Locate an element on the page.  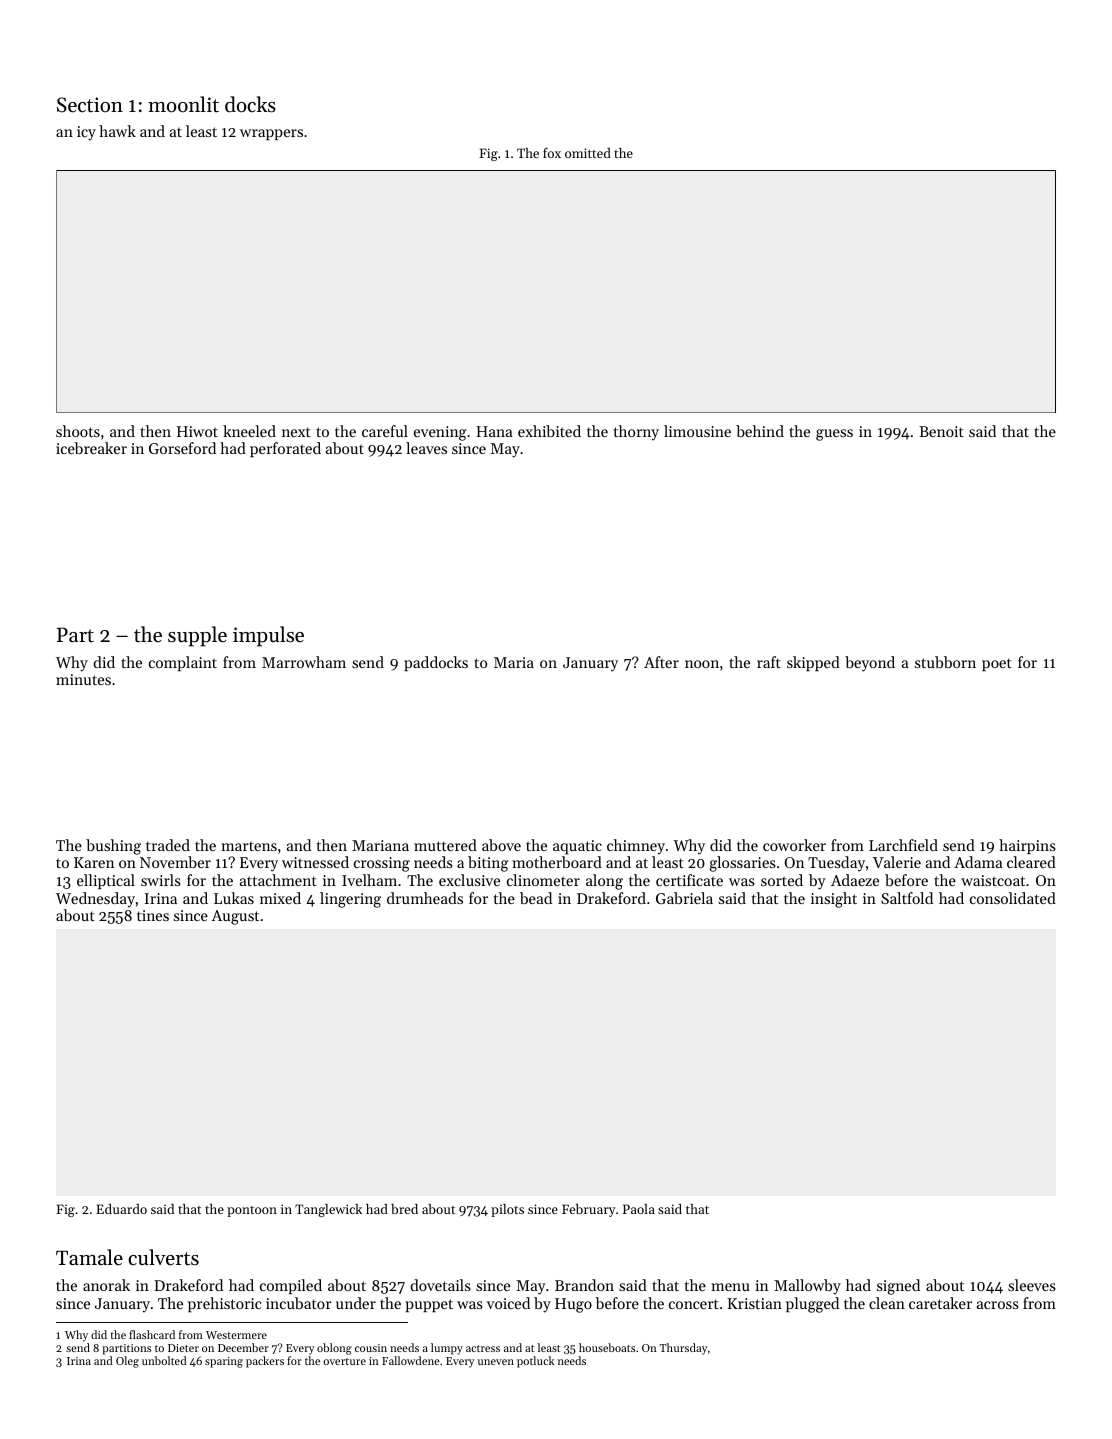
Section is located at coordinates (90, 105).
